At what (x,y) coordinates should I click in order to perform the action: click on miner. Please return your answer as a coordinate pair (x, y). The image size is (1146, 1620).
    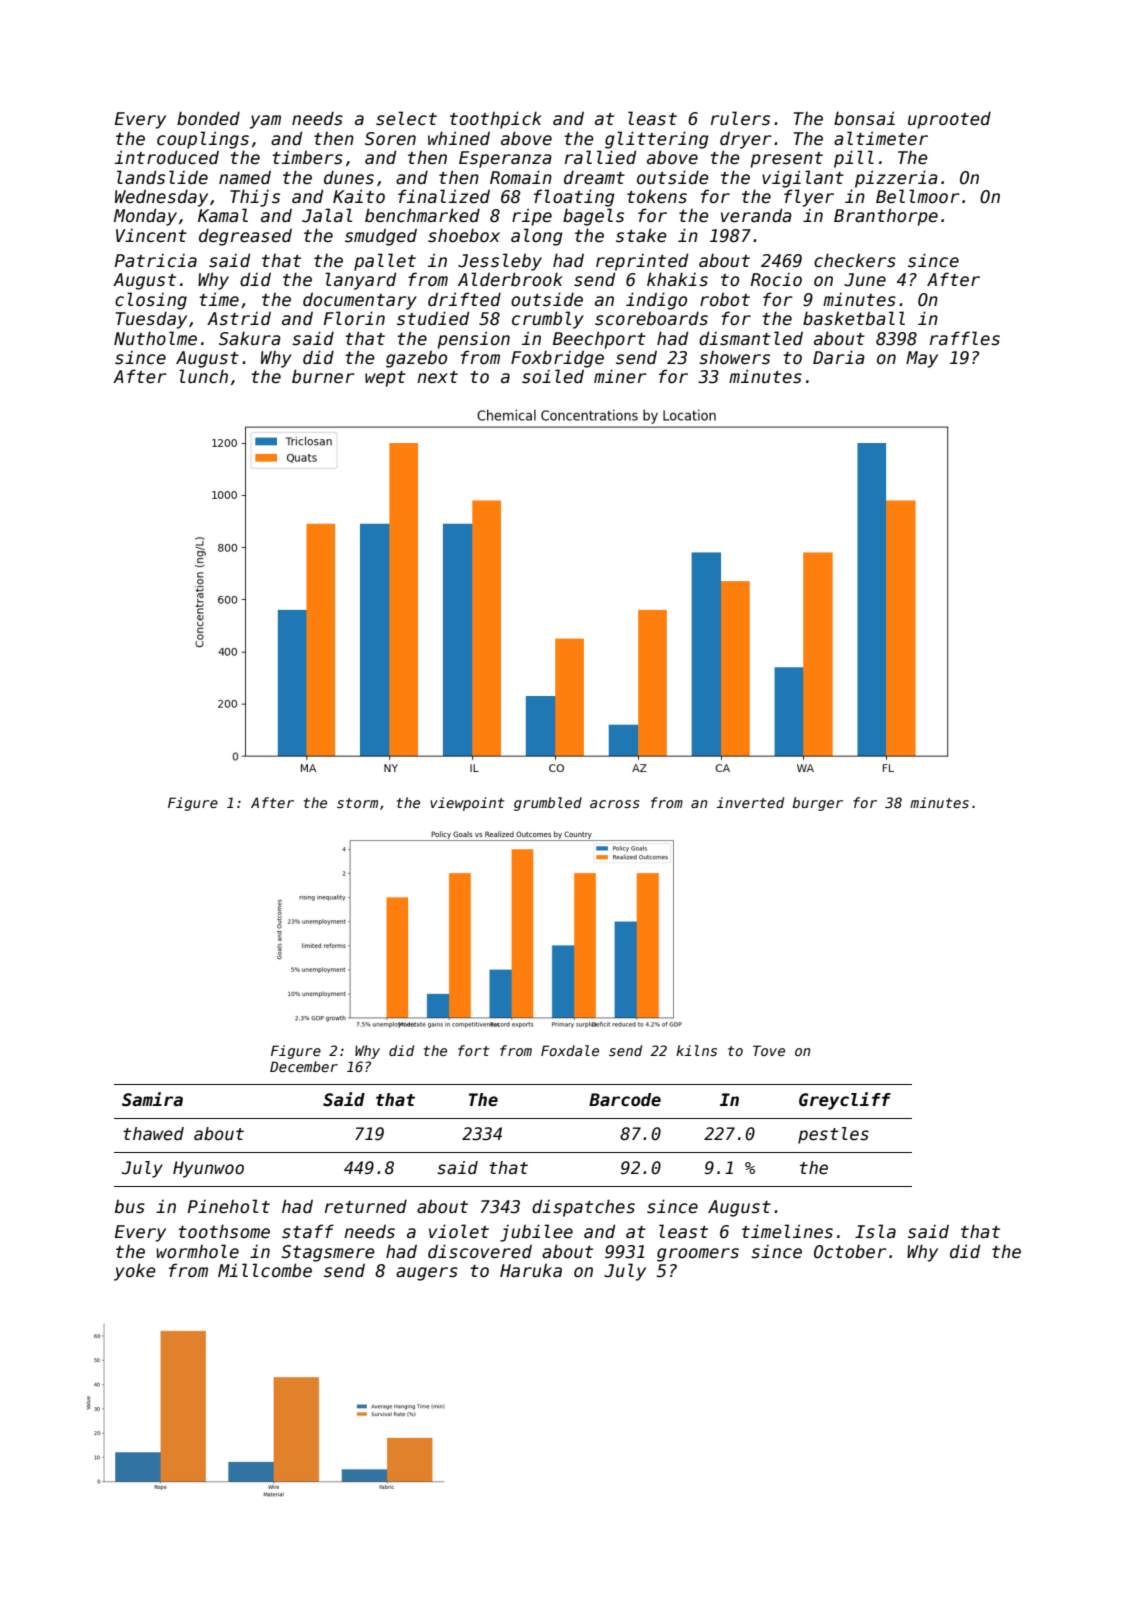
    Looking at the image, I should click on (620, 376).
